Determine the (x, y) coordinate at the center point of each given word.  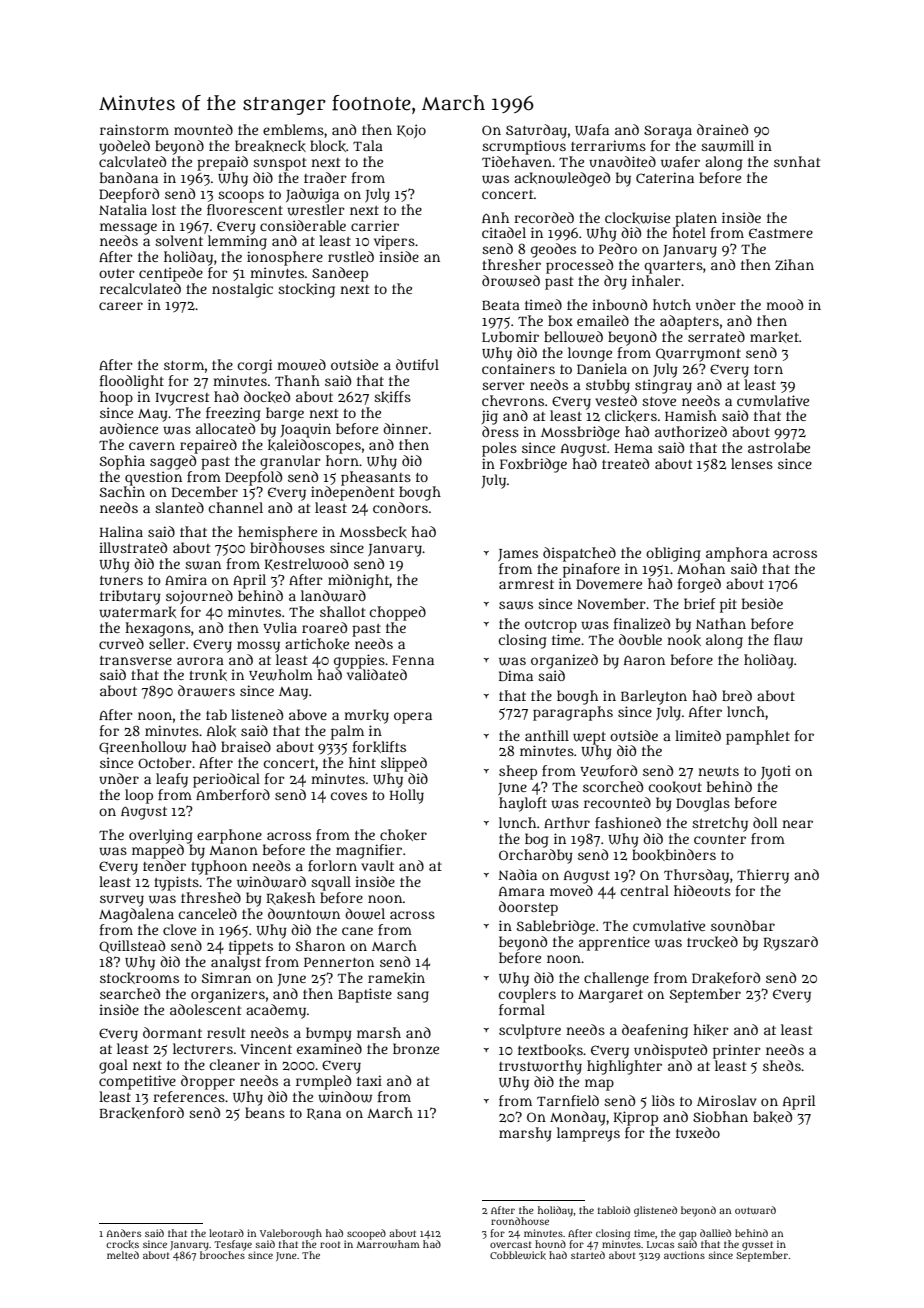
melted (123, 1255)
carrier (375, 225)
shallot (342, 611)
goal (113, 1066)
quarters (673, 267)
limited (698, 735)
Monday (578, 1118)
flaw (788, 640)
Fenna (413, 660)
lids (663, 1100)
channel (236, 507)
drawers (206, 691)
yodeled (124, 147)
